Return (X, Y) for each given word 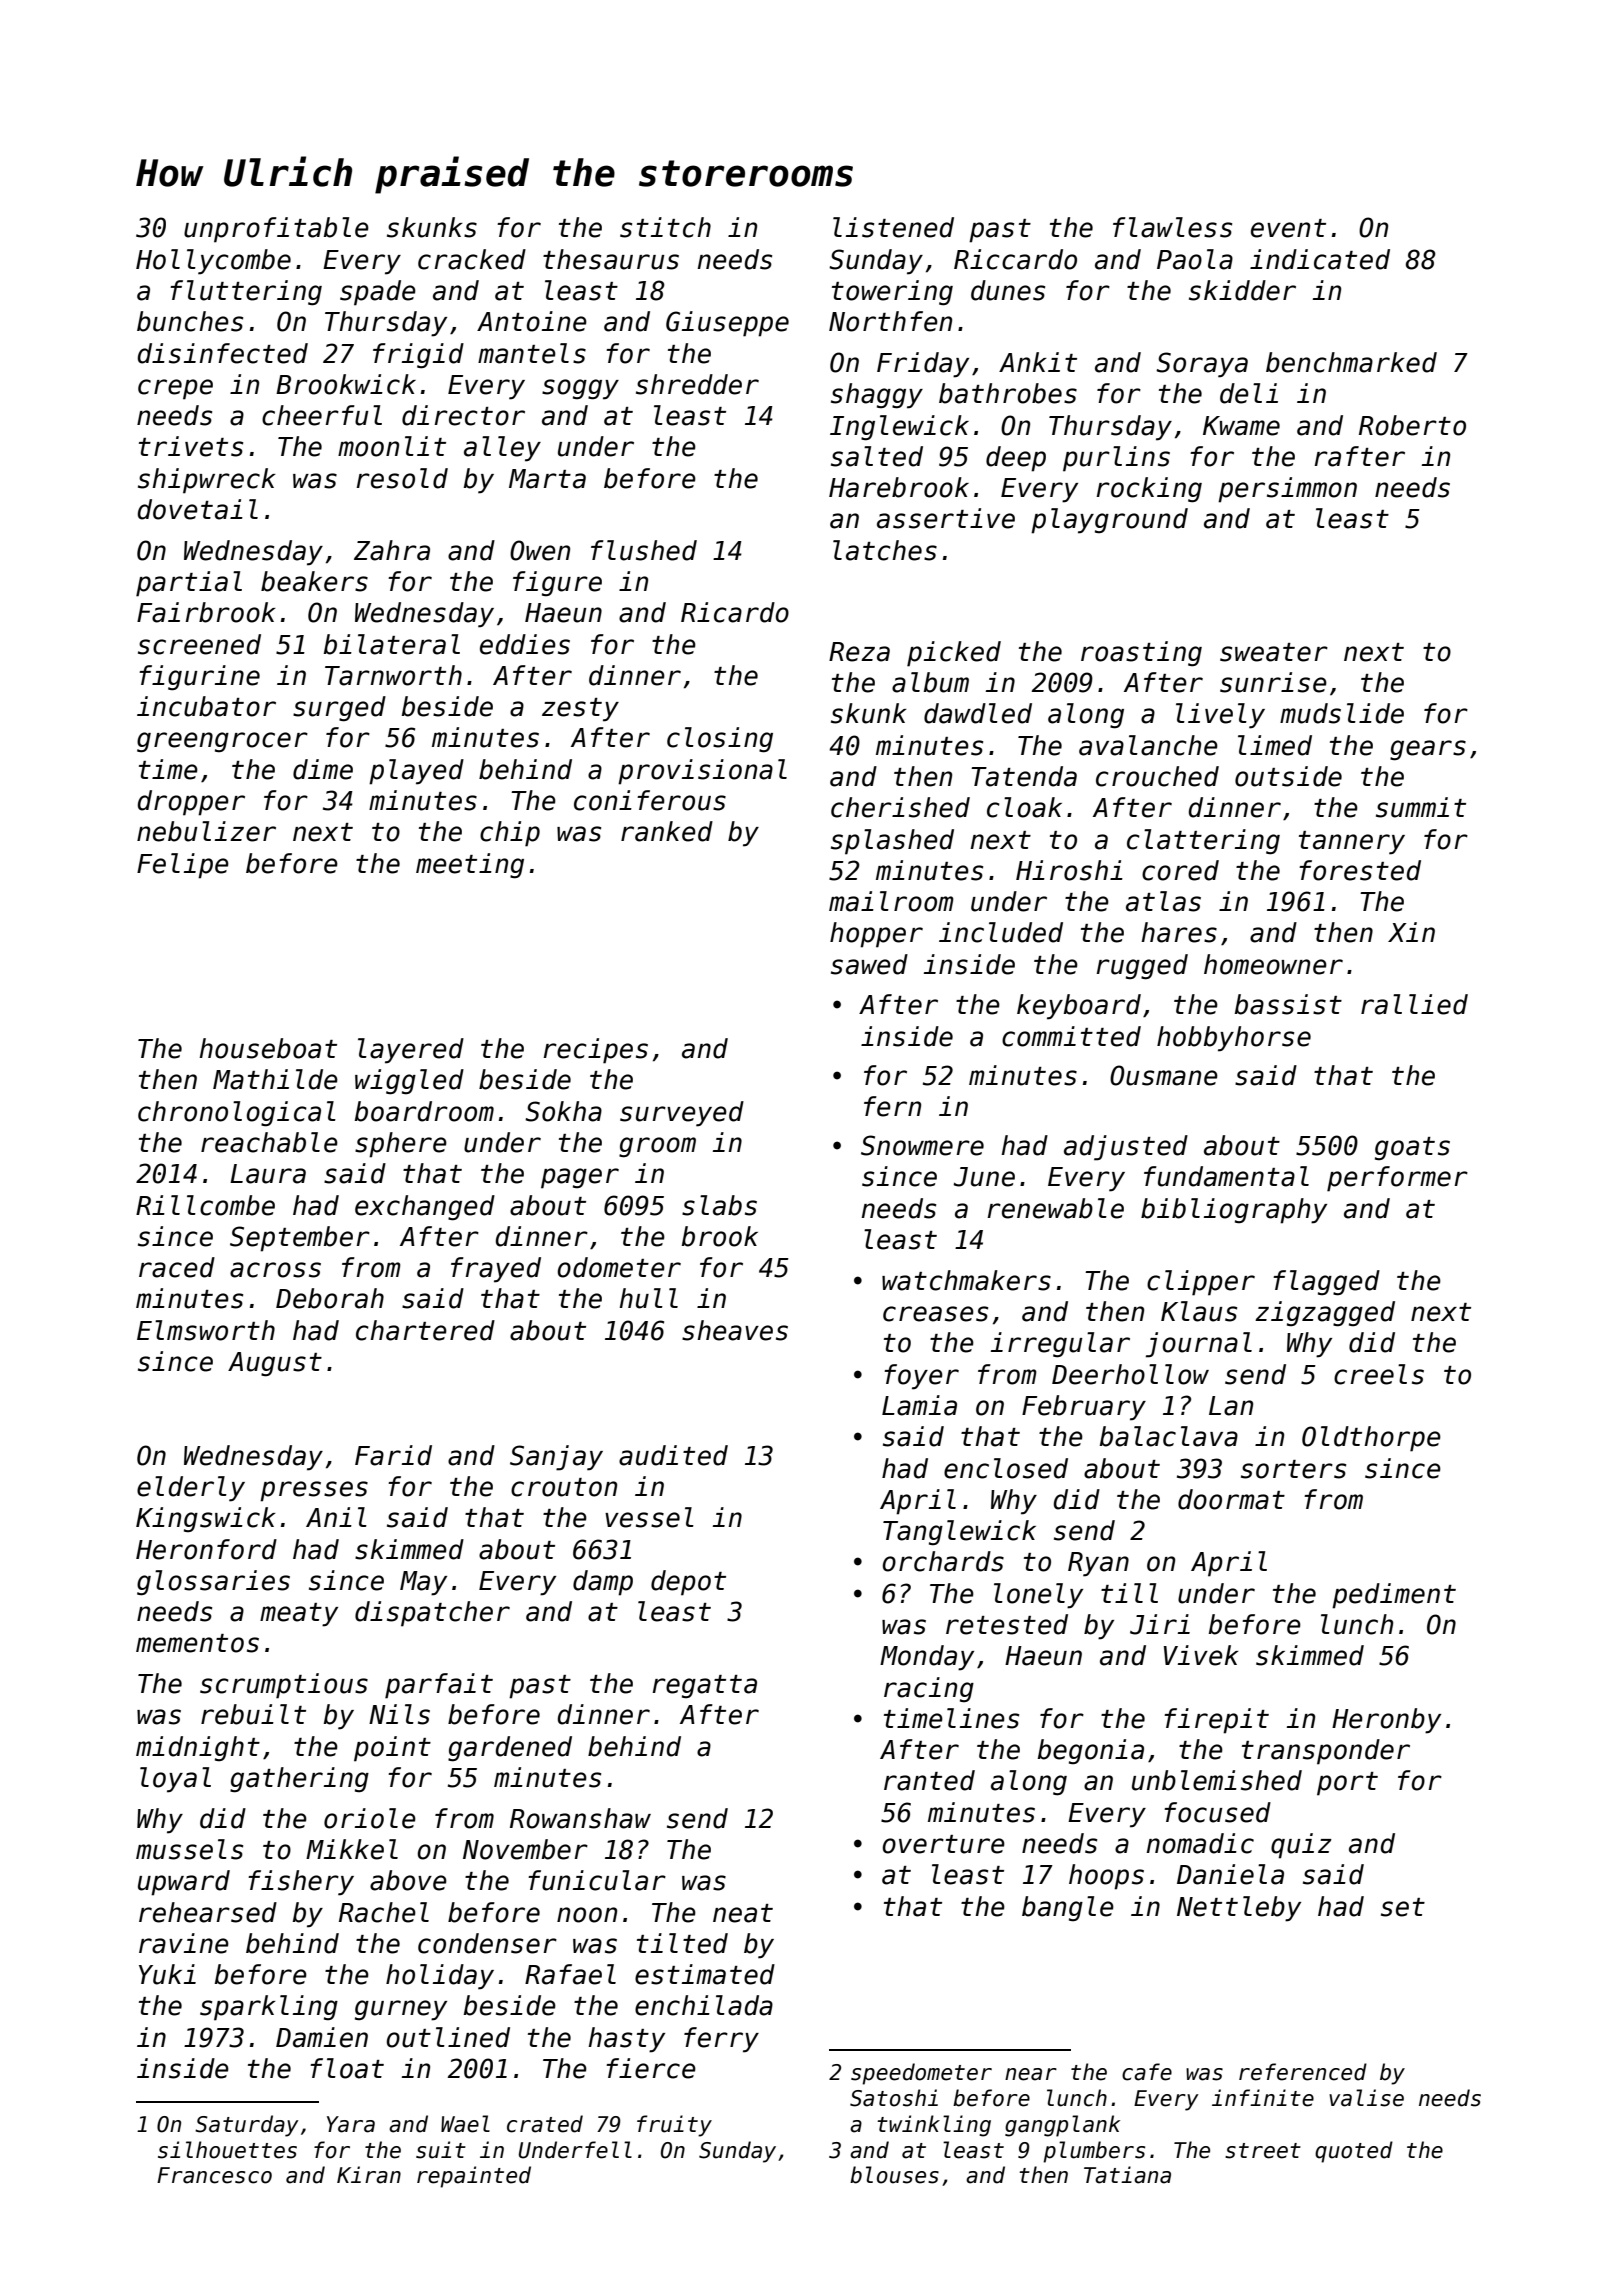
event (1288, 228)
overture (943, 1844)
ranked (667, 831)
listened (893, 227)
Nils (399, 1714)
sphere (401, 1145)
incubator (206, 706)
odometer (619, 1267)
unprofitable (276, 230)
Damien (322, 2037)
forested (1360, 870)
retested (1007, 1624)
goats (1412, 1148)
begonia (1091, 1751)
